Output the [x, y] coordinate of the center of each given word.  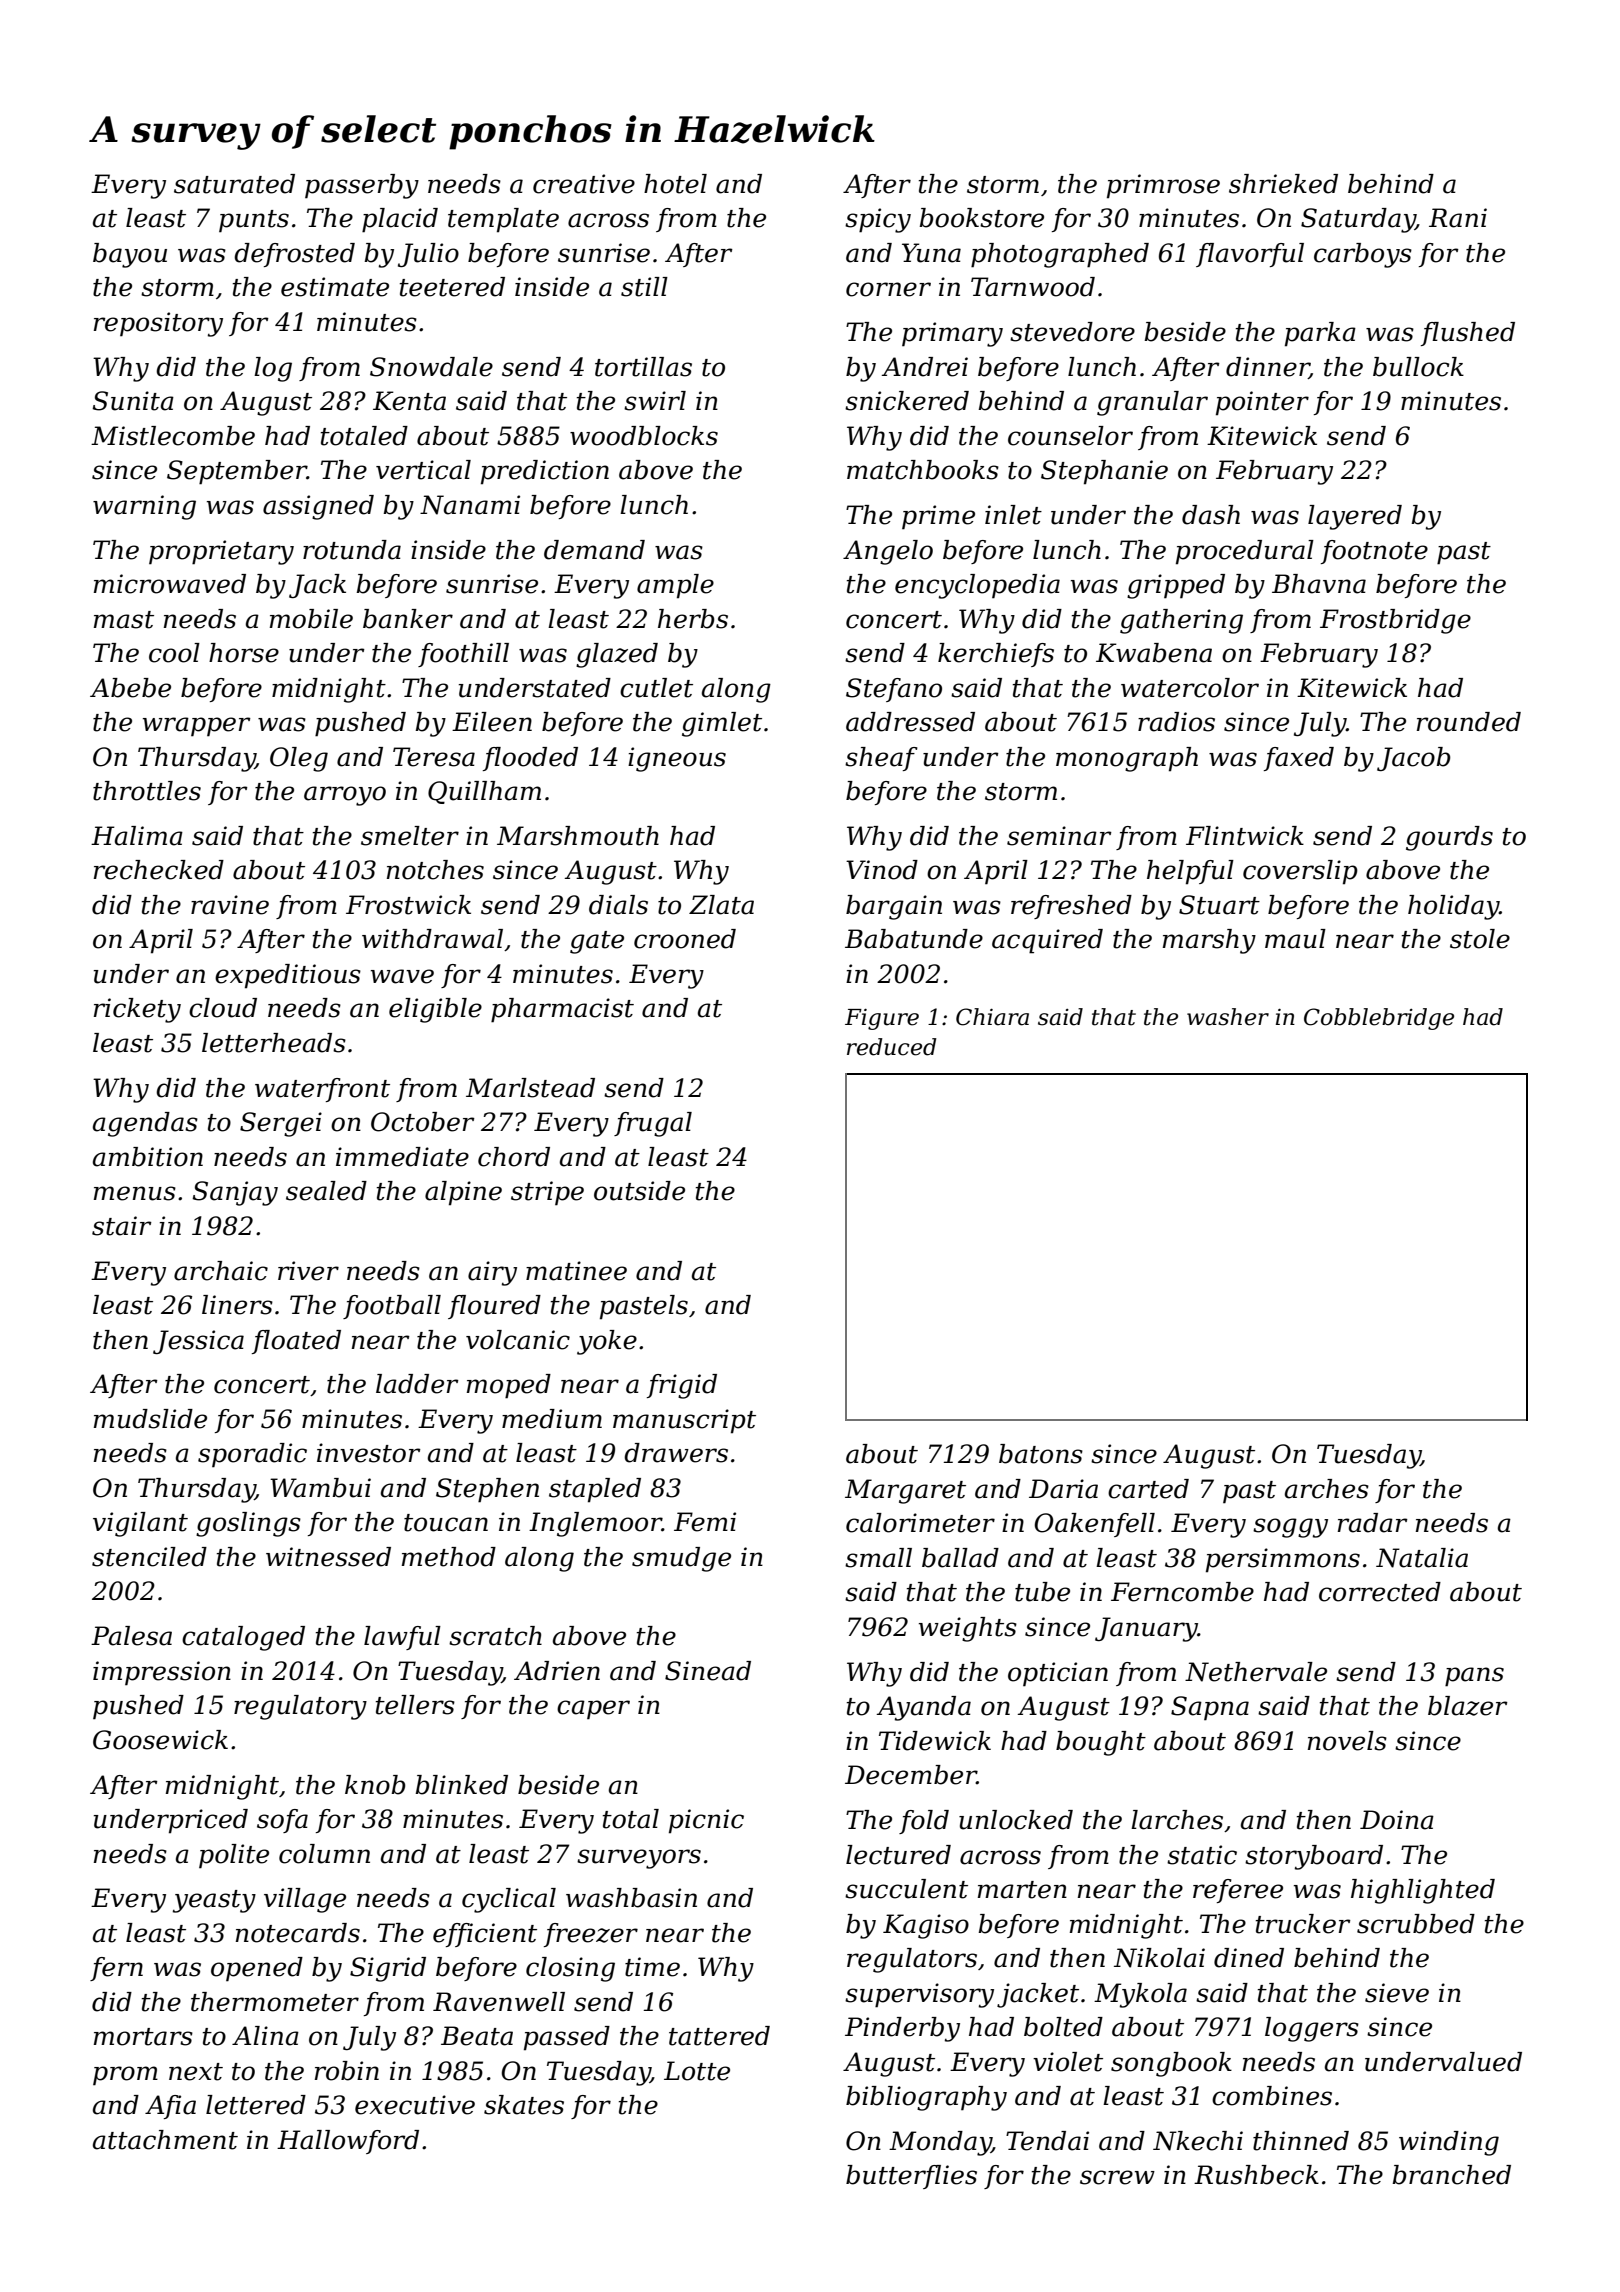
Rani [1458, 218]
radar [1373, 1523]
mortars [143, 2037]
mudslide [150, 1419]
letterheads [274, 1043]
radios [1176, 722]
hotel [675, 184]
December [911, 1775]
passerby [362, 186]
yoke [607, 1342]
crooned [685, 939]
